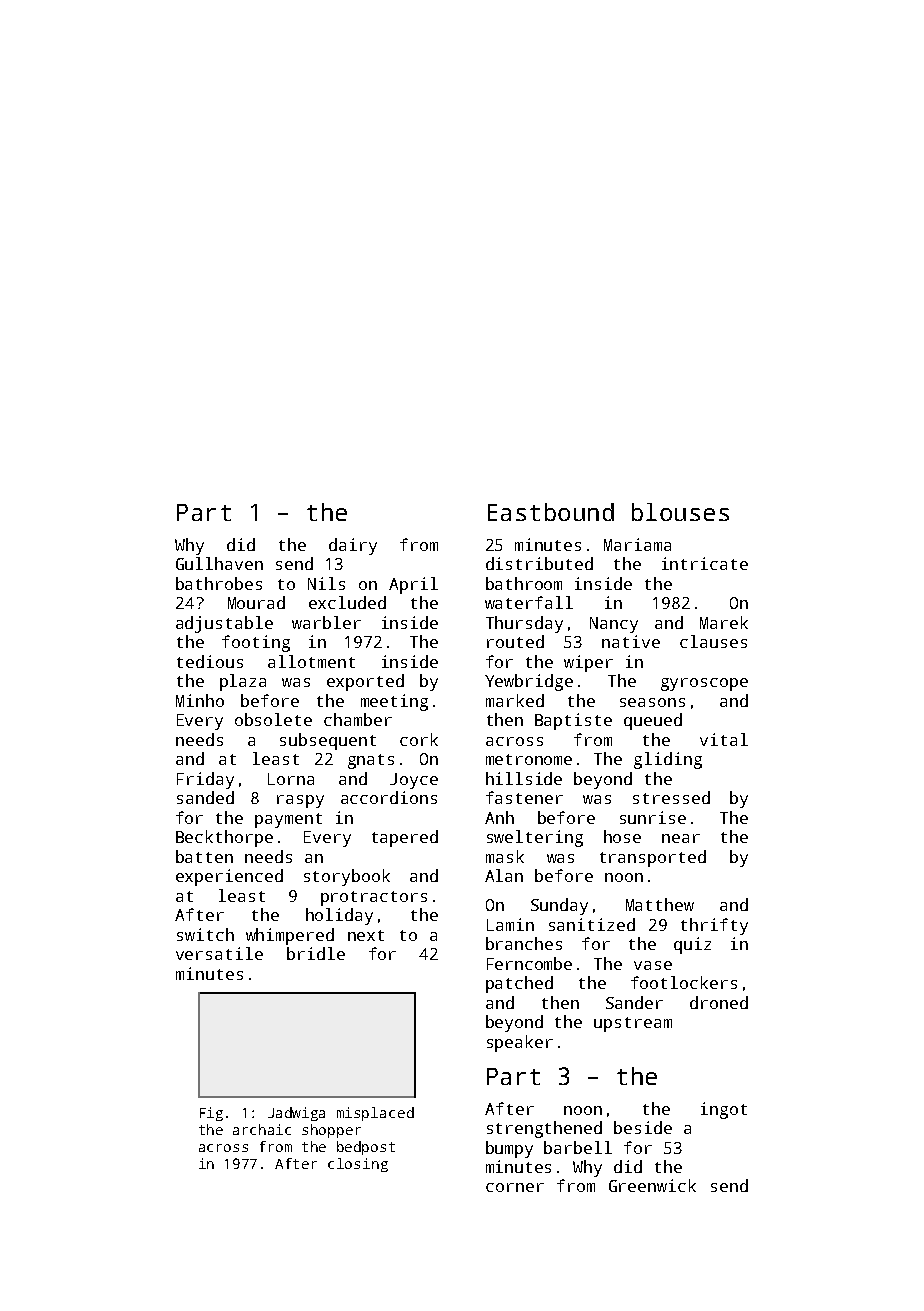 This screenshot has height=1311, width=924. I want to click on misplaced, so click(375, 1114).
